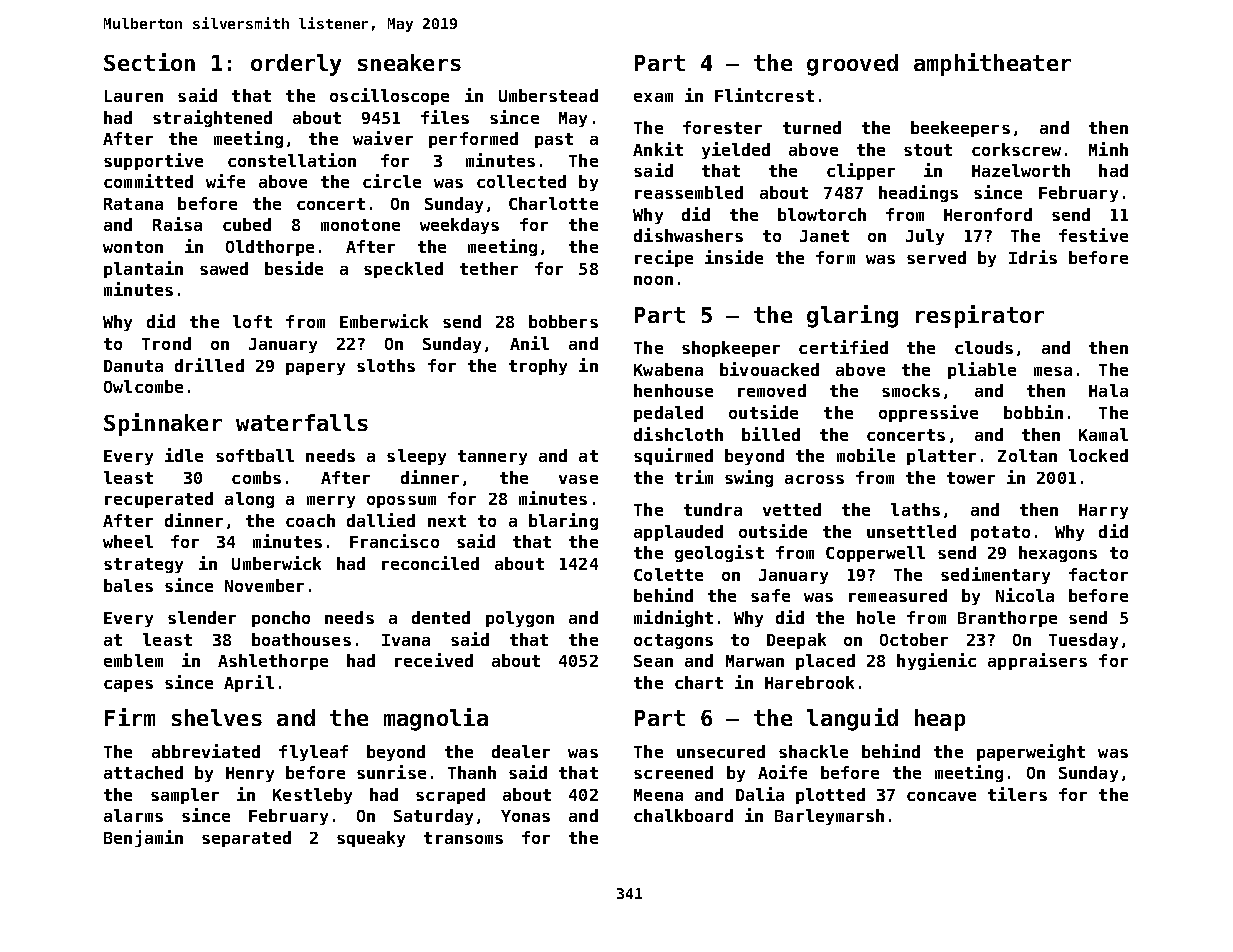 This screenshot has width=1233, height=952. Describe the element at coordinates (653, 97) in the screenshot. I see `exam` at that location.
